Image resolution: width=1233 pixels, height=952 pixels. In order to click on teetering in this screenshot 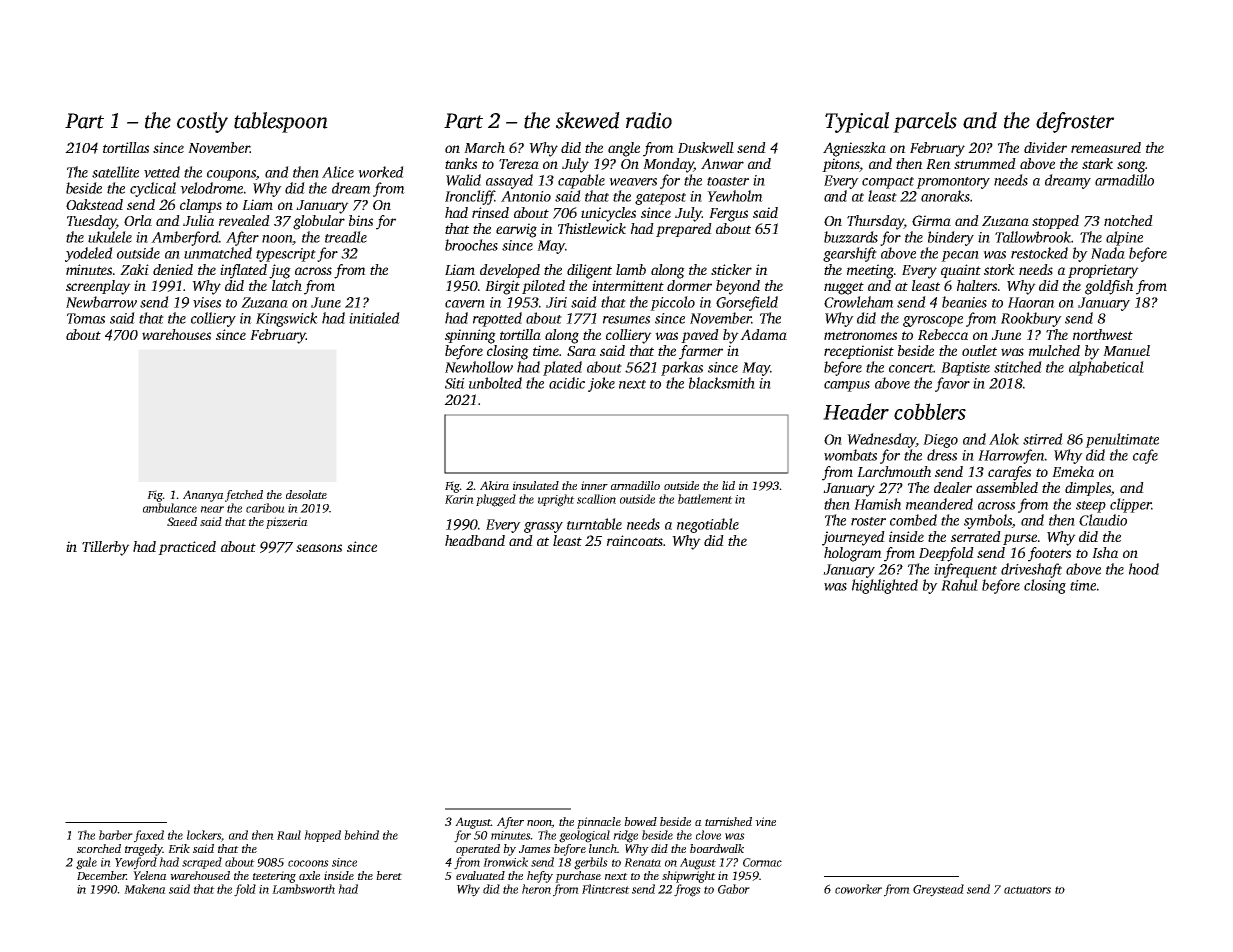, I will do `click(274, 877)`.
